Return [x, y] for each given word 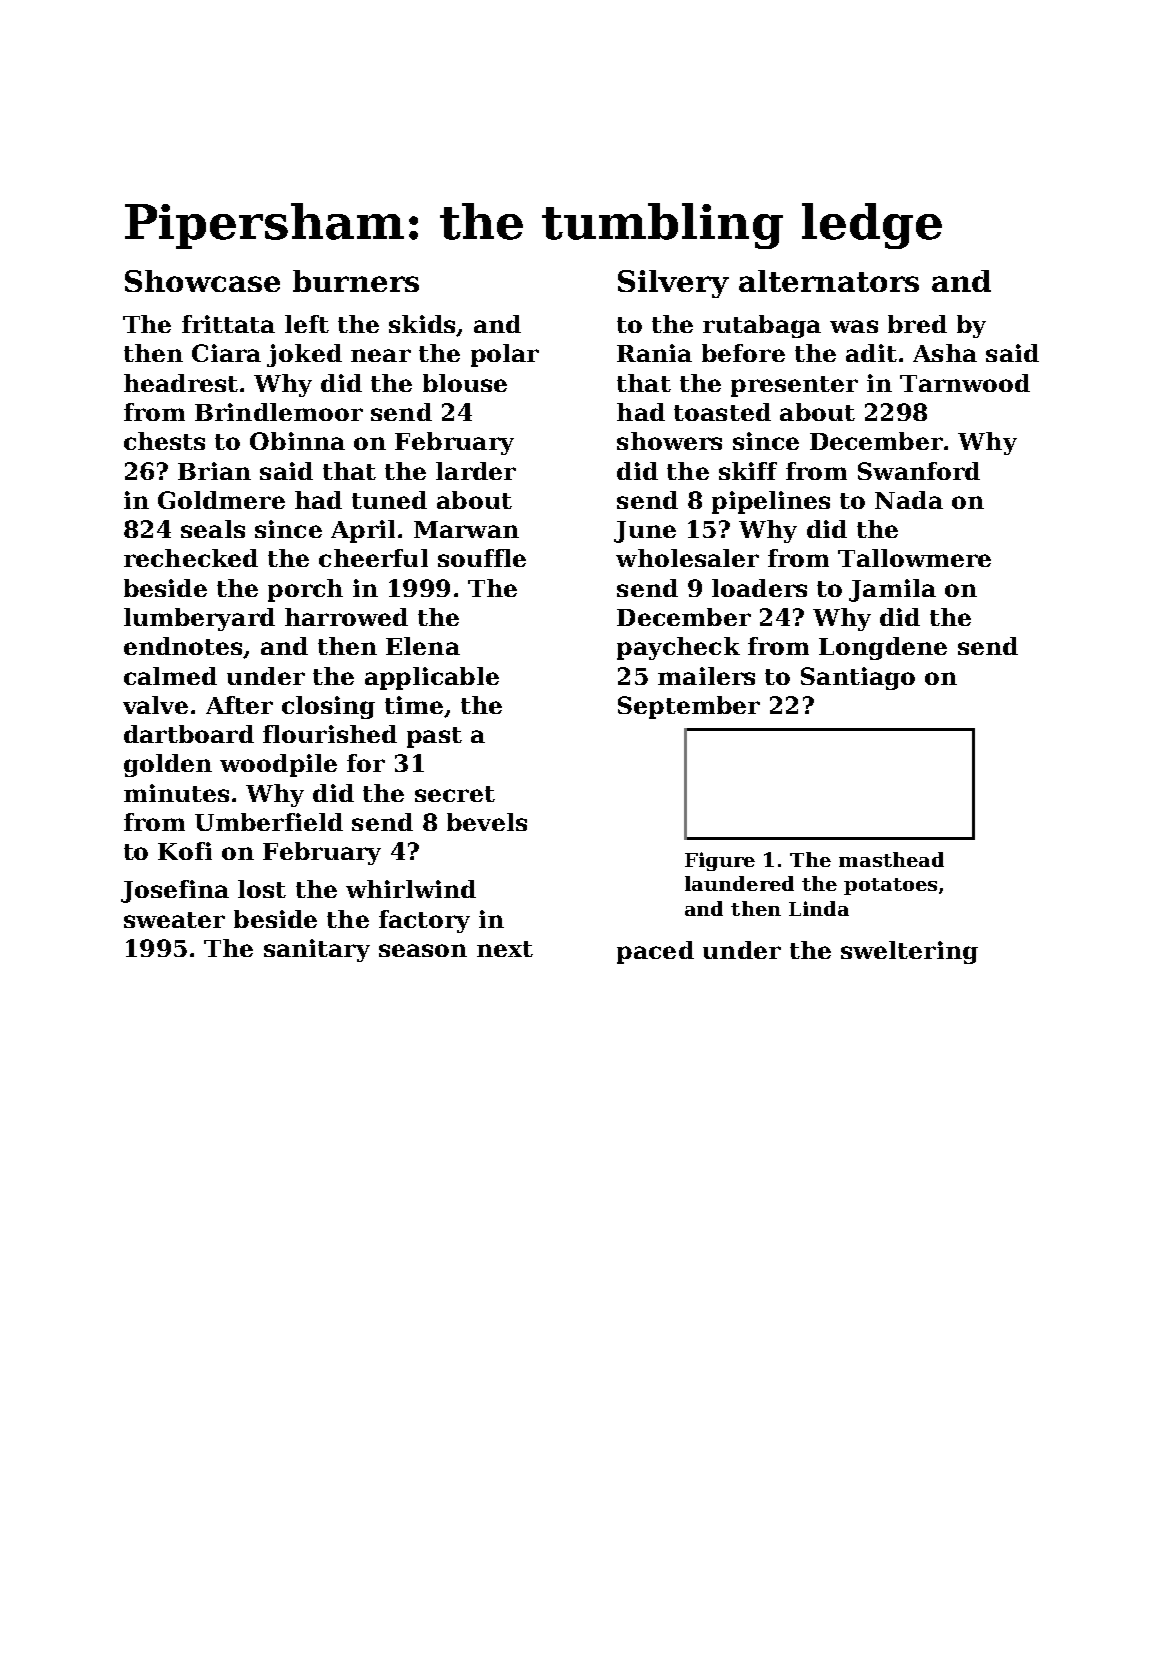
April [363, 531]
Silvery [673, 284]
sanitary [317, 950]
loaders [759, 588]
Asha [945, 353]
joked [304, 355]
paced [655, 952]
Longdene [883, 648]
